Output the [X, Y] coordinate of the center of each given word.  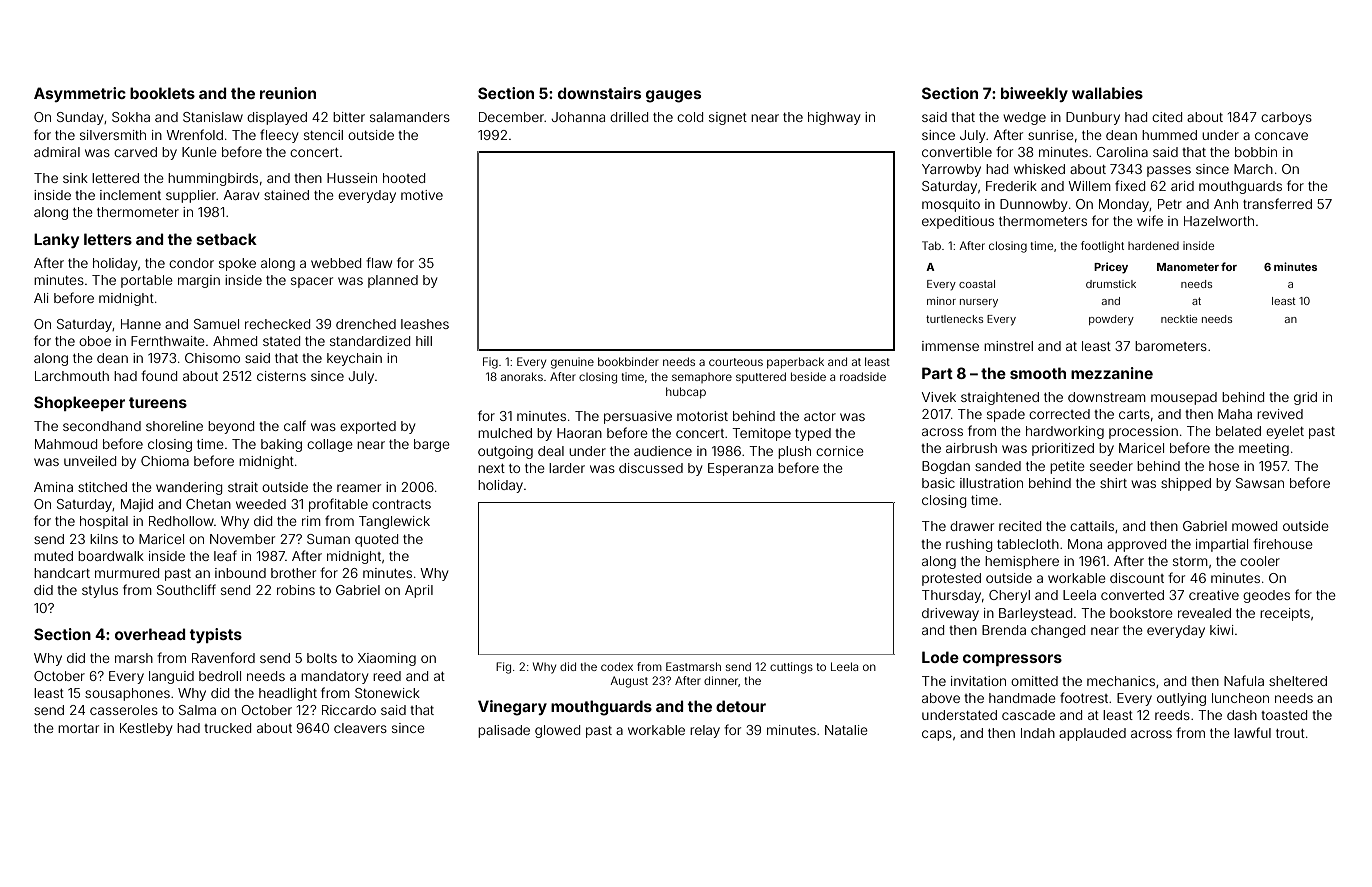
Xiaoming [387, 659]
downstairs [599, 93]
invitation [978, 681]
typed [813, 434]
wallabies [1107, 93]
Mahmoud [66, 444]
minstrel [1008, 346]
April [419, 591]
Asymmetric [80, 94]
